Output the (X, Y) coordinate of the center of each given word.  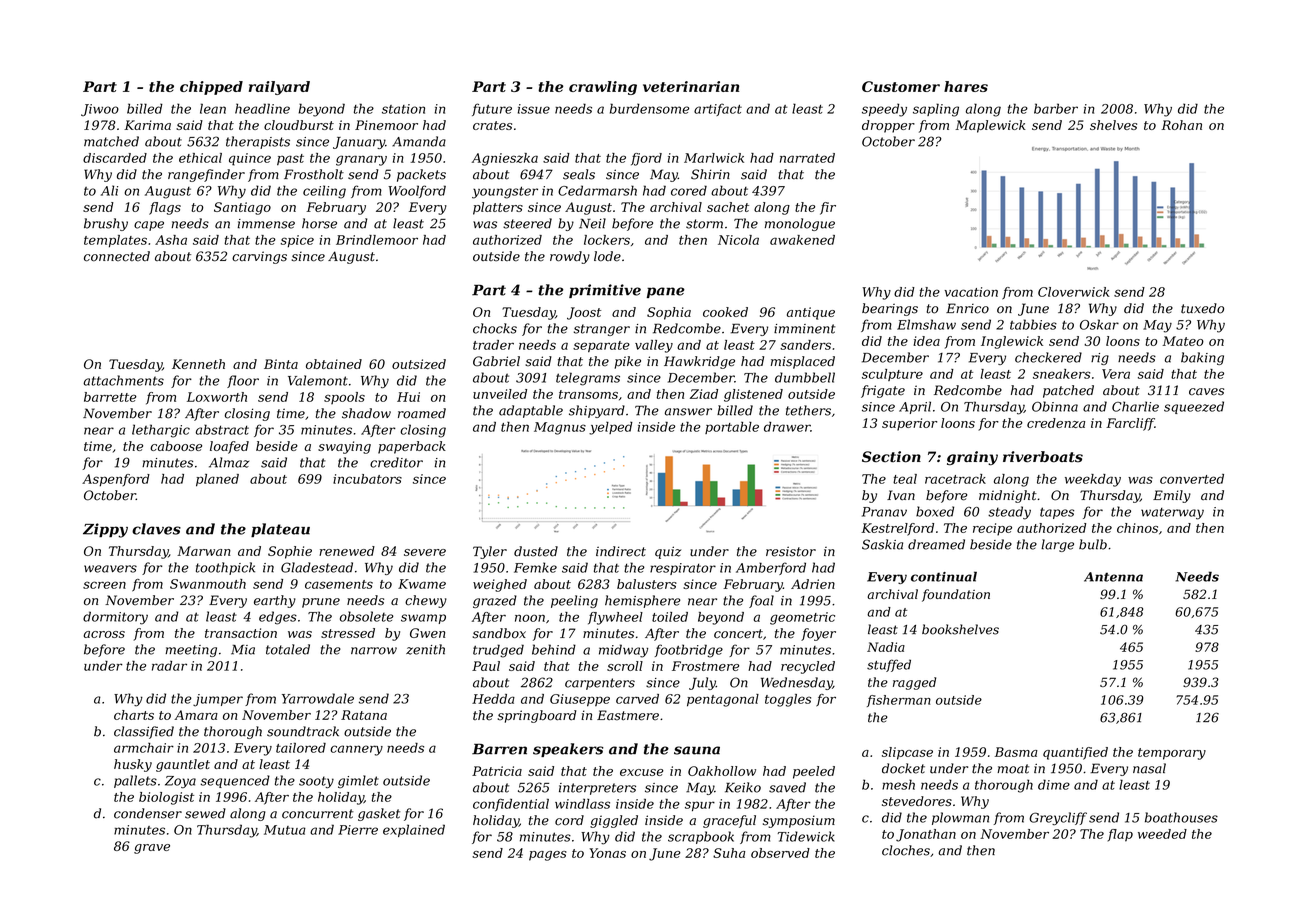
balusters (647, 584)
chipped (211, 88)
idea (926, 341)
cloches (906, 850)
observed (780, 853)
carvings (259, 257)
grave (152, 849)
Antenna (1113, 577)
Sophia (669, 313)
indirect (621, 551)
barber (1056, 108)
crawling (603, 88)
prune (321, 603)
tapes (1057, 513)
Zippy (105, 530)
